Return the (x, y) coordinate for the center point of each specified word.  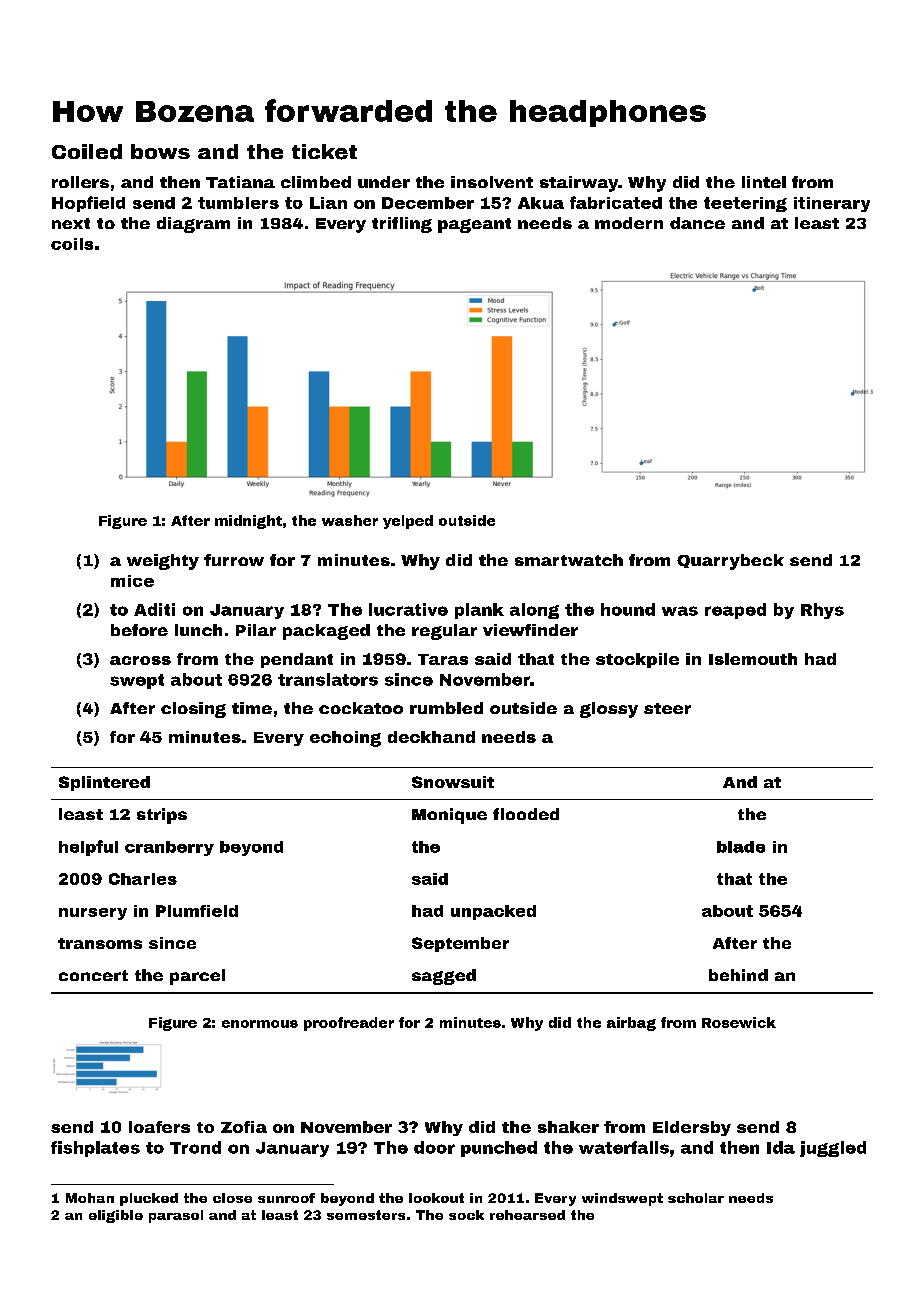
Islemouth (753, 659)
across (140, 660)
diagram (193, 225)
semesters (366, 1215)
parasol (176, 1216)
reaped (735, 611)
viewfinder (530, 630)
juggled (833, 1149)
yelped (408, 522)
